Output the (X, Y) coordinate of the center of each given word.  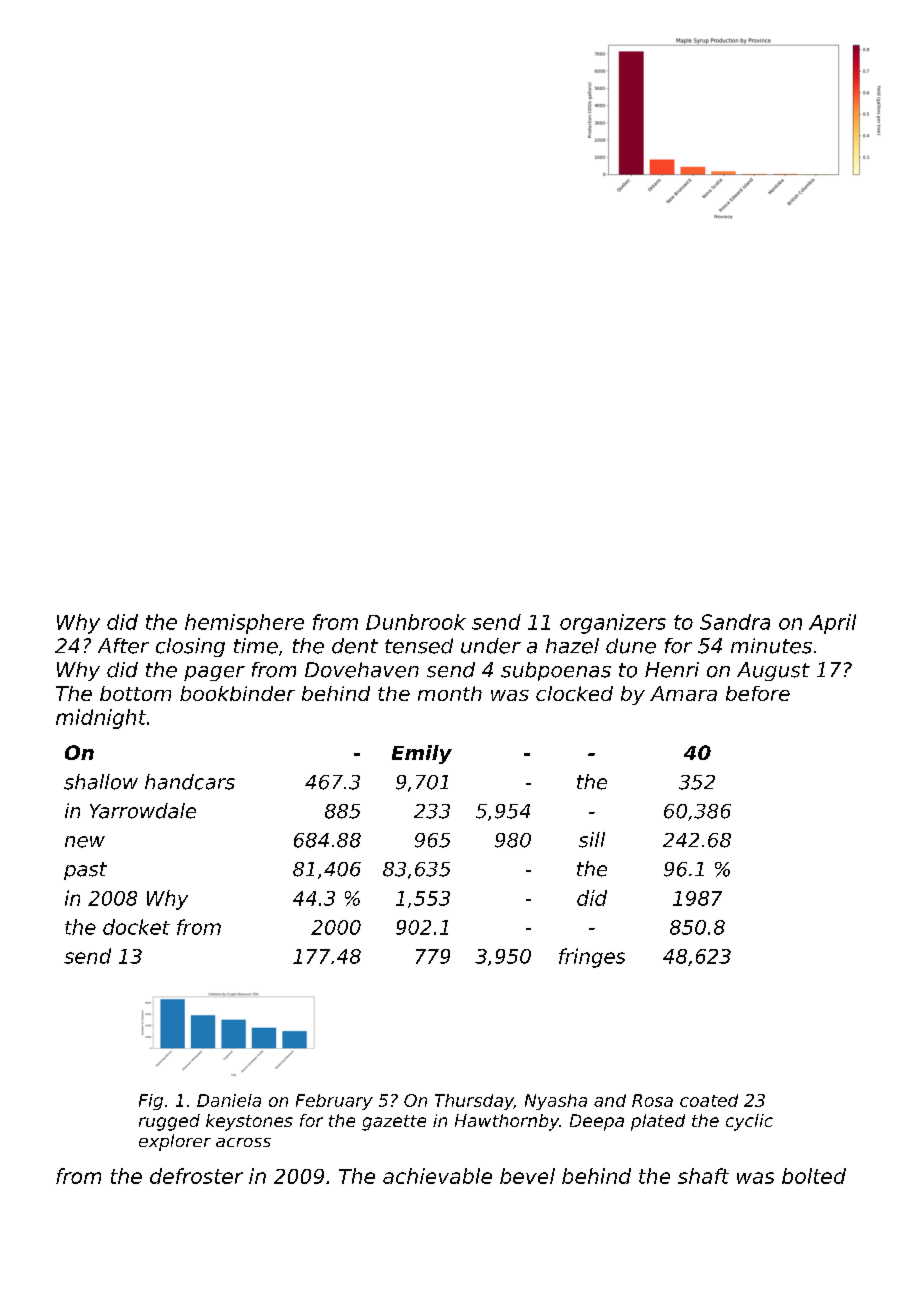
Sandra (735, 622)
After (123, 646)
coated (709, 1100)
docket (136, 927)
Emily (422, 754)
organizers (613, 624)
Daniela (229, 1100)
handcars (190, 782)
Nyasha (556, 1102)
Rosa (652, 1100)
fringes (592, 958)
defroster (196, 1176)
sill (592, 840)
